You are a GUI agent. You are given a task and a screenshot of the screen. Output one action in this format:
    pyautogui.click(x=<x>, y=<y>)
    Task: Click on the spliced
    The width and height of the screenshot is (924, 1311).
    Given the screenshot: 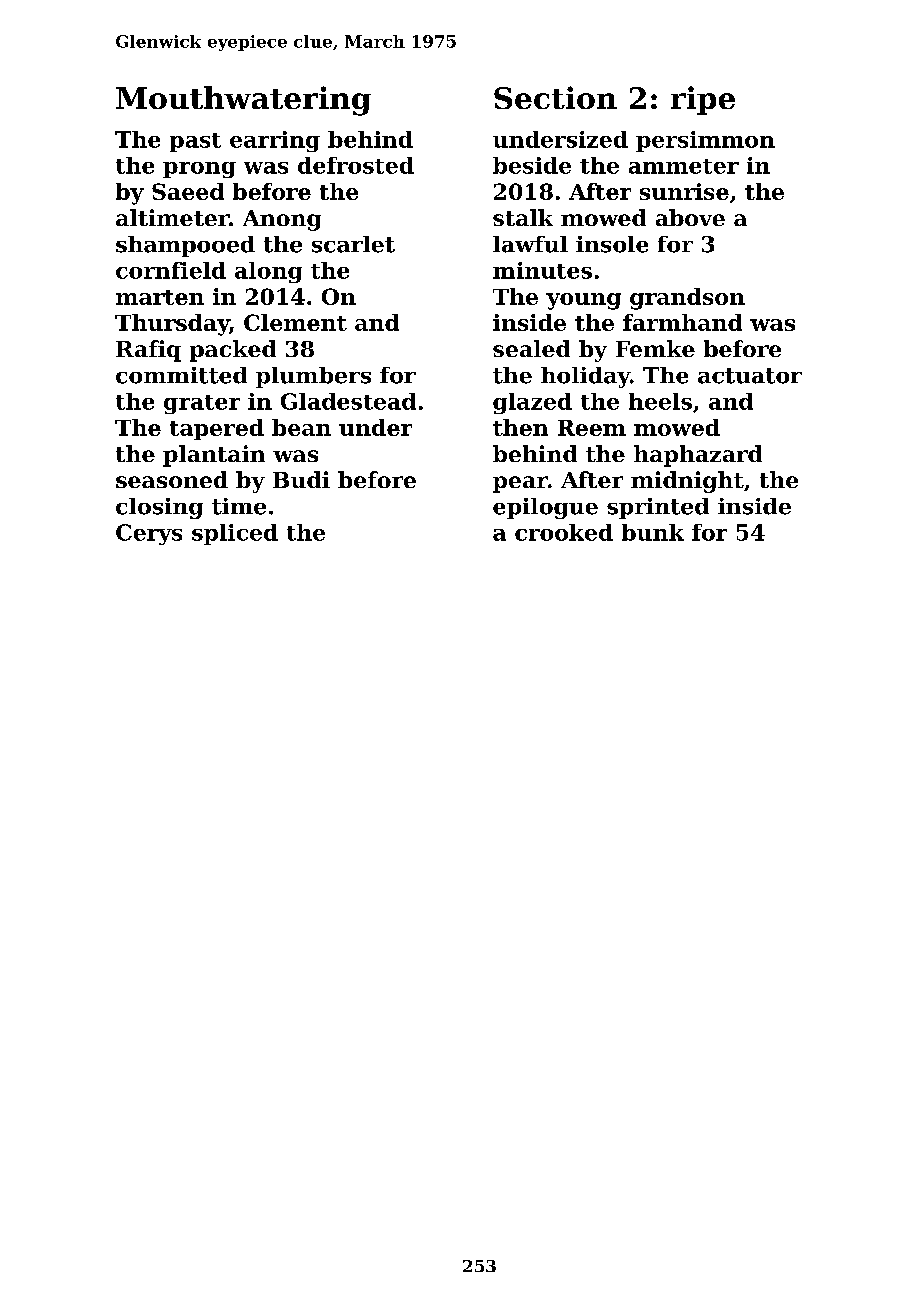 What is the action you would take?
    pyautogui.click(x=235, y=534)
